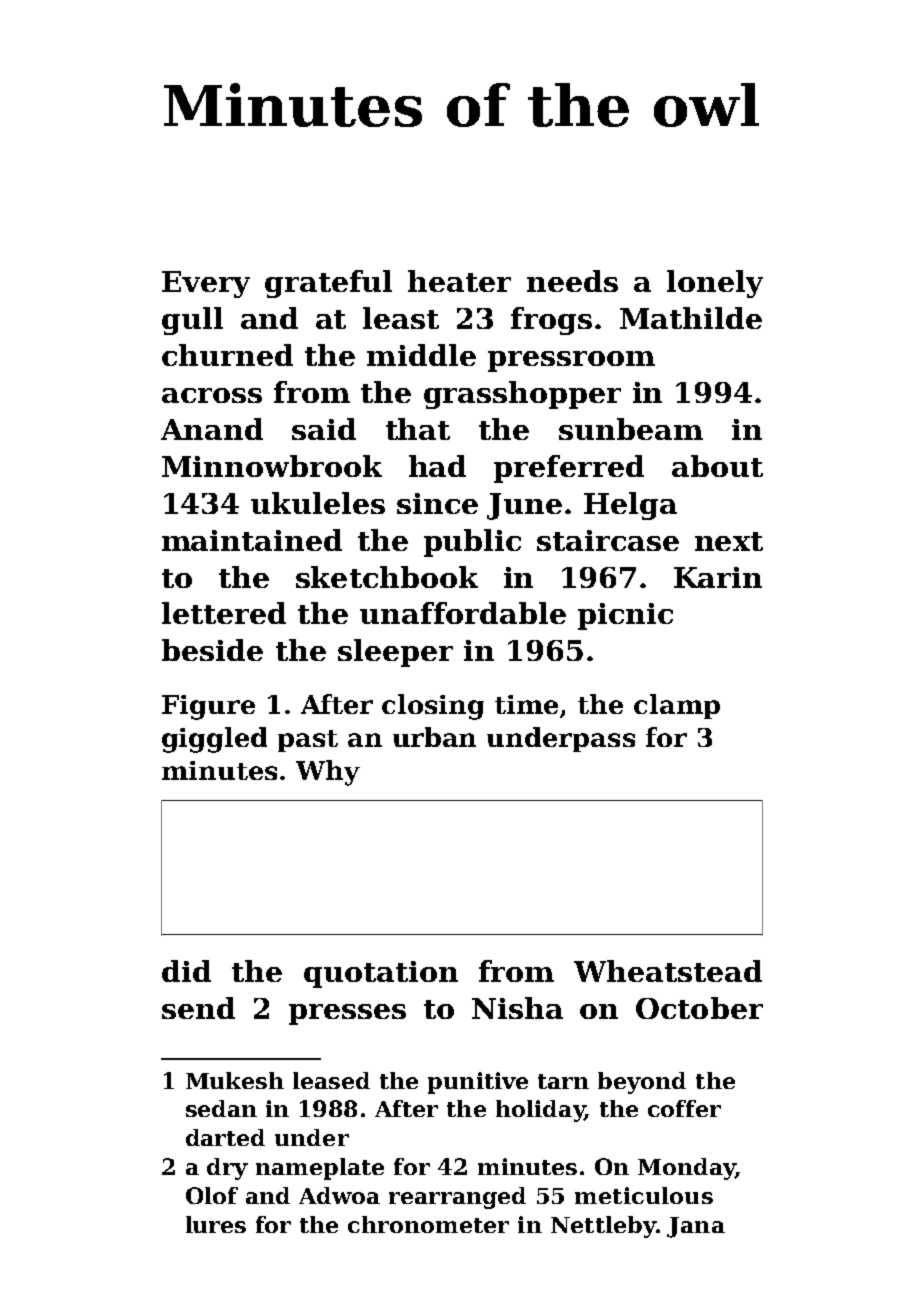 The height and width of the image is (1311, 924). I want to click on heater, so click(459, 281).
